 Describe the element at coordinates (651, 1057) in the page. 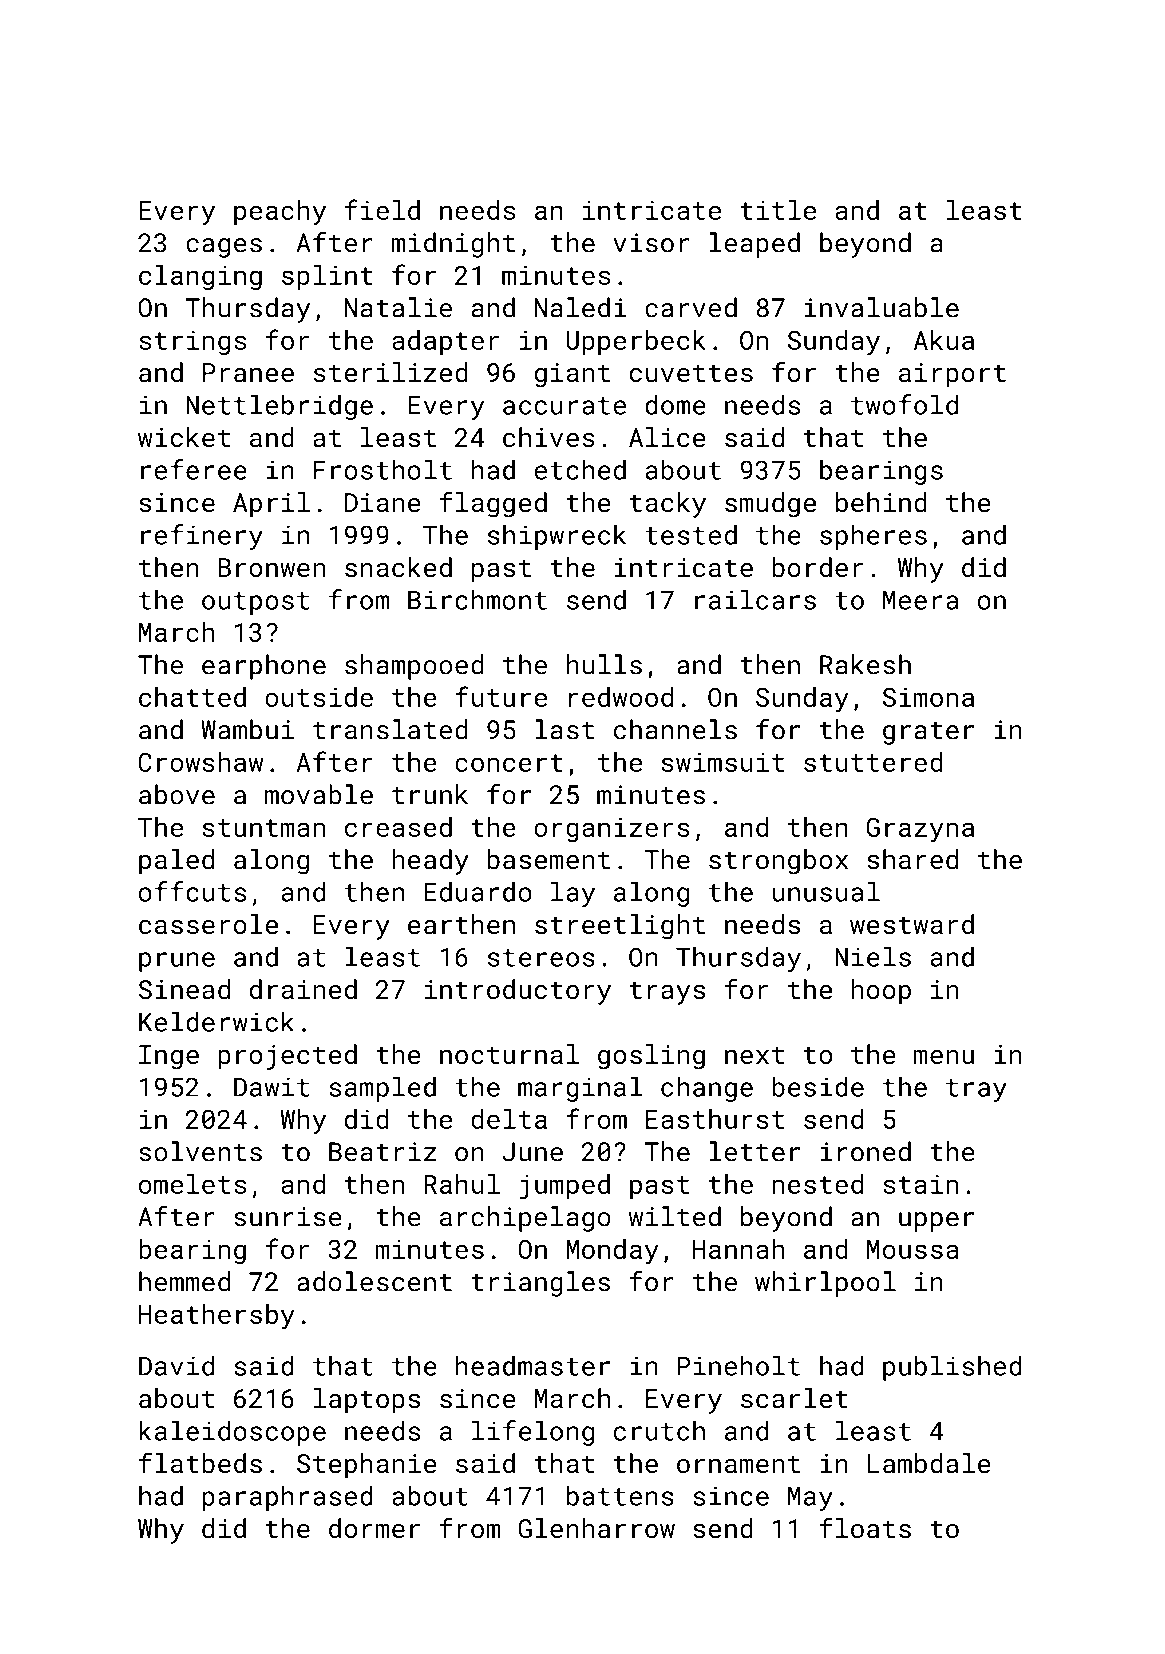

I see `gosling` at that location.
